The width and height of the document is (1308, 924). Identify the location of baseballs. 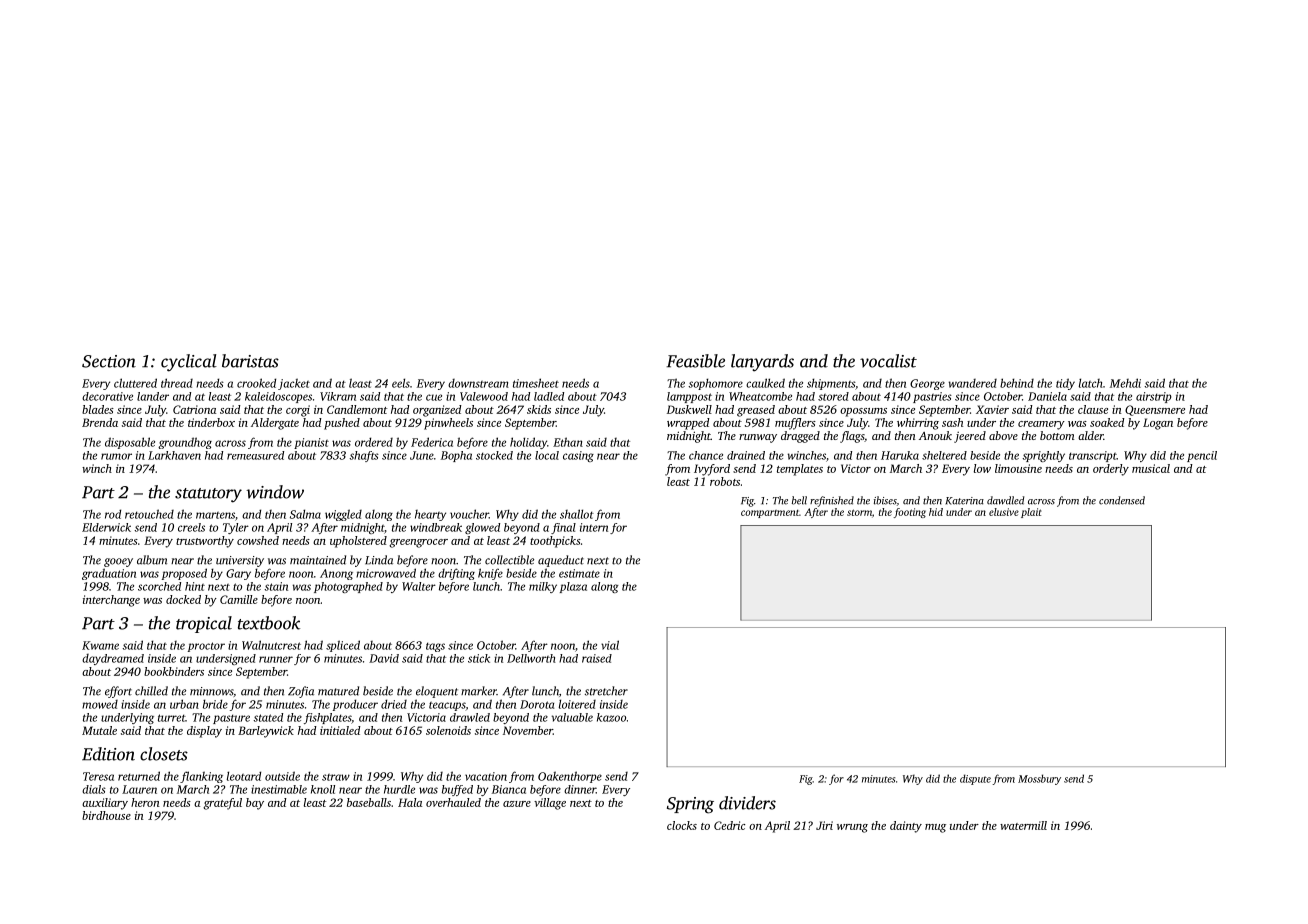
(369, 802).
